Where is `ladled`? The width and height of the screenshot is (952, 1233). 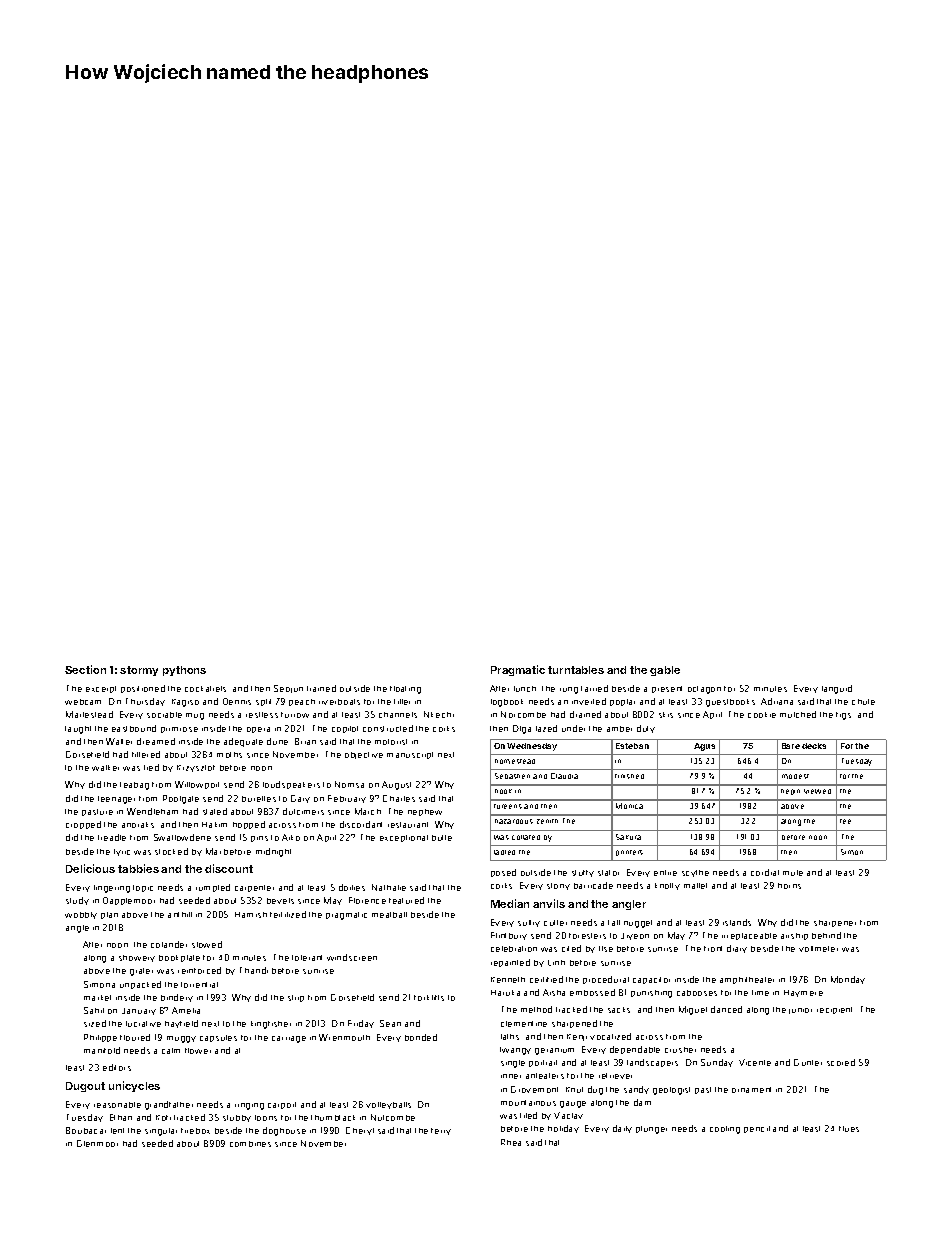
ladled is located at coordinates (504, 852).
